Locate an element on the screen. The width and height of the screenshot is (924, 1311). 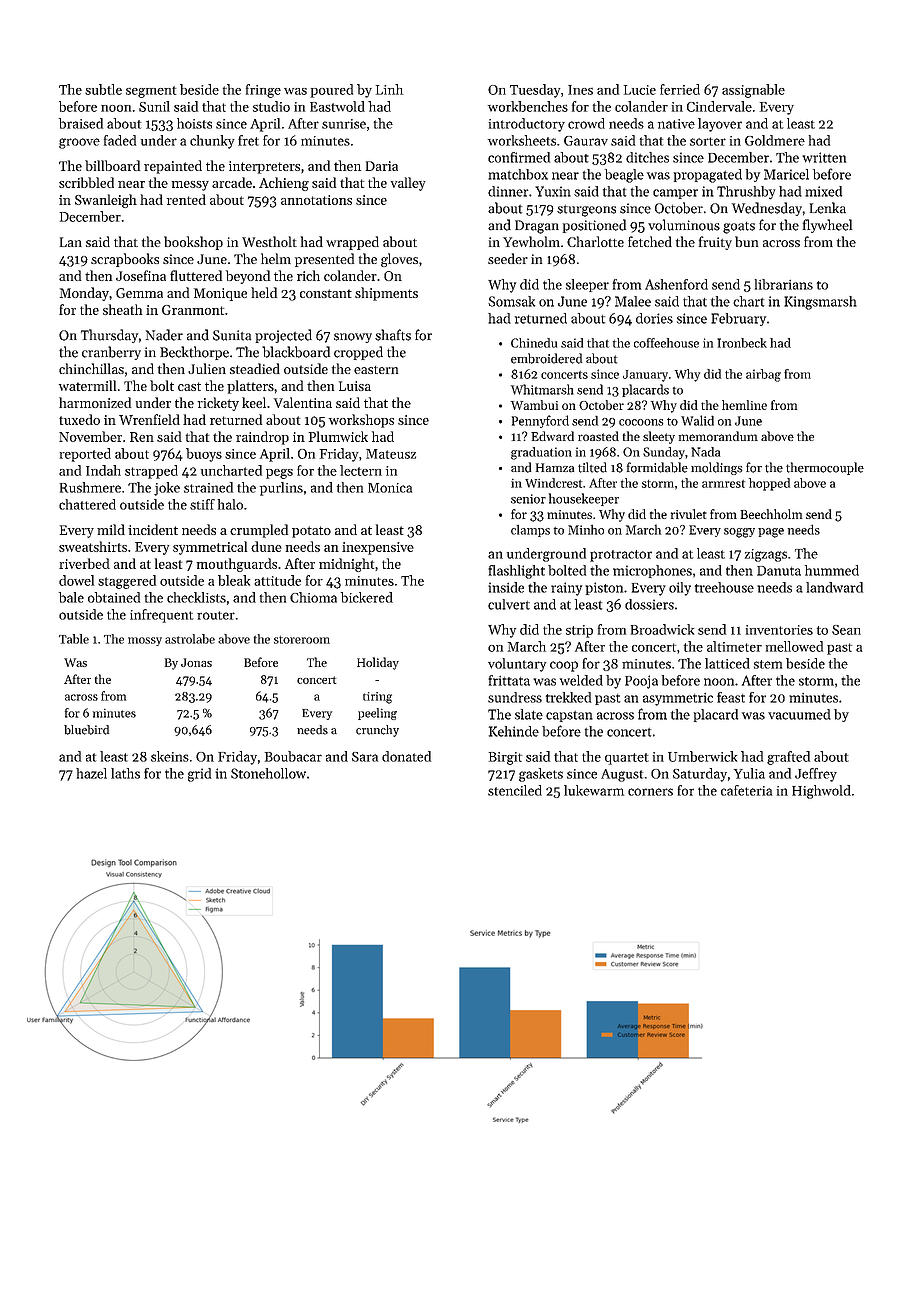
scrapbooks is located at coordinates (125, 260).
